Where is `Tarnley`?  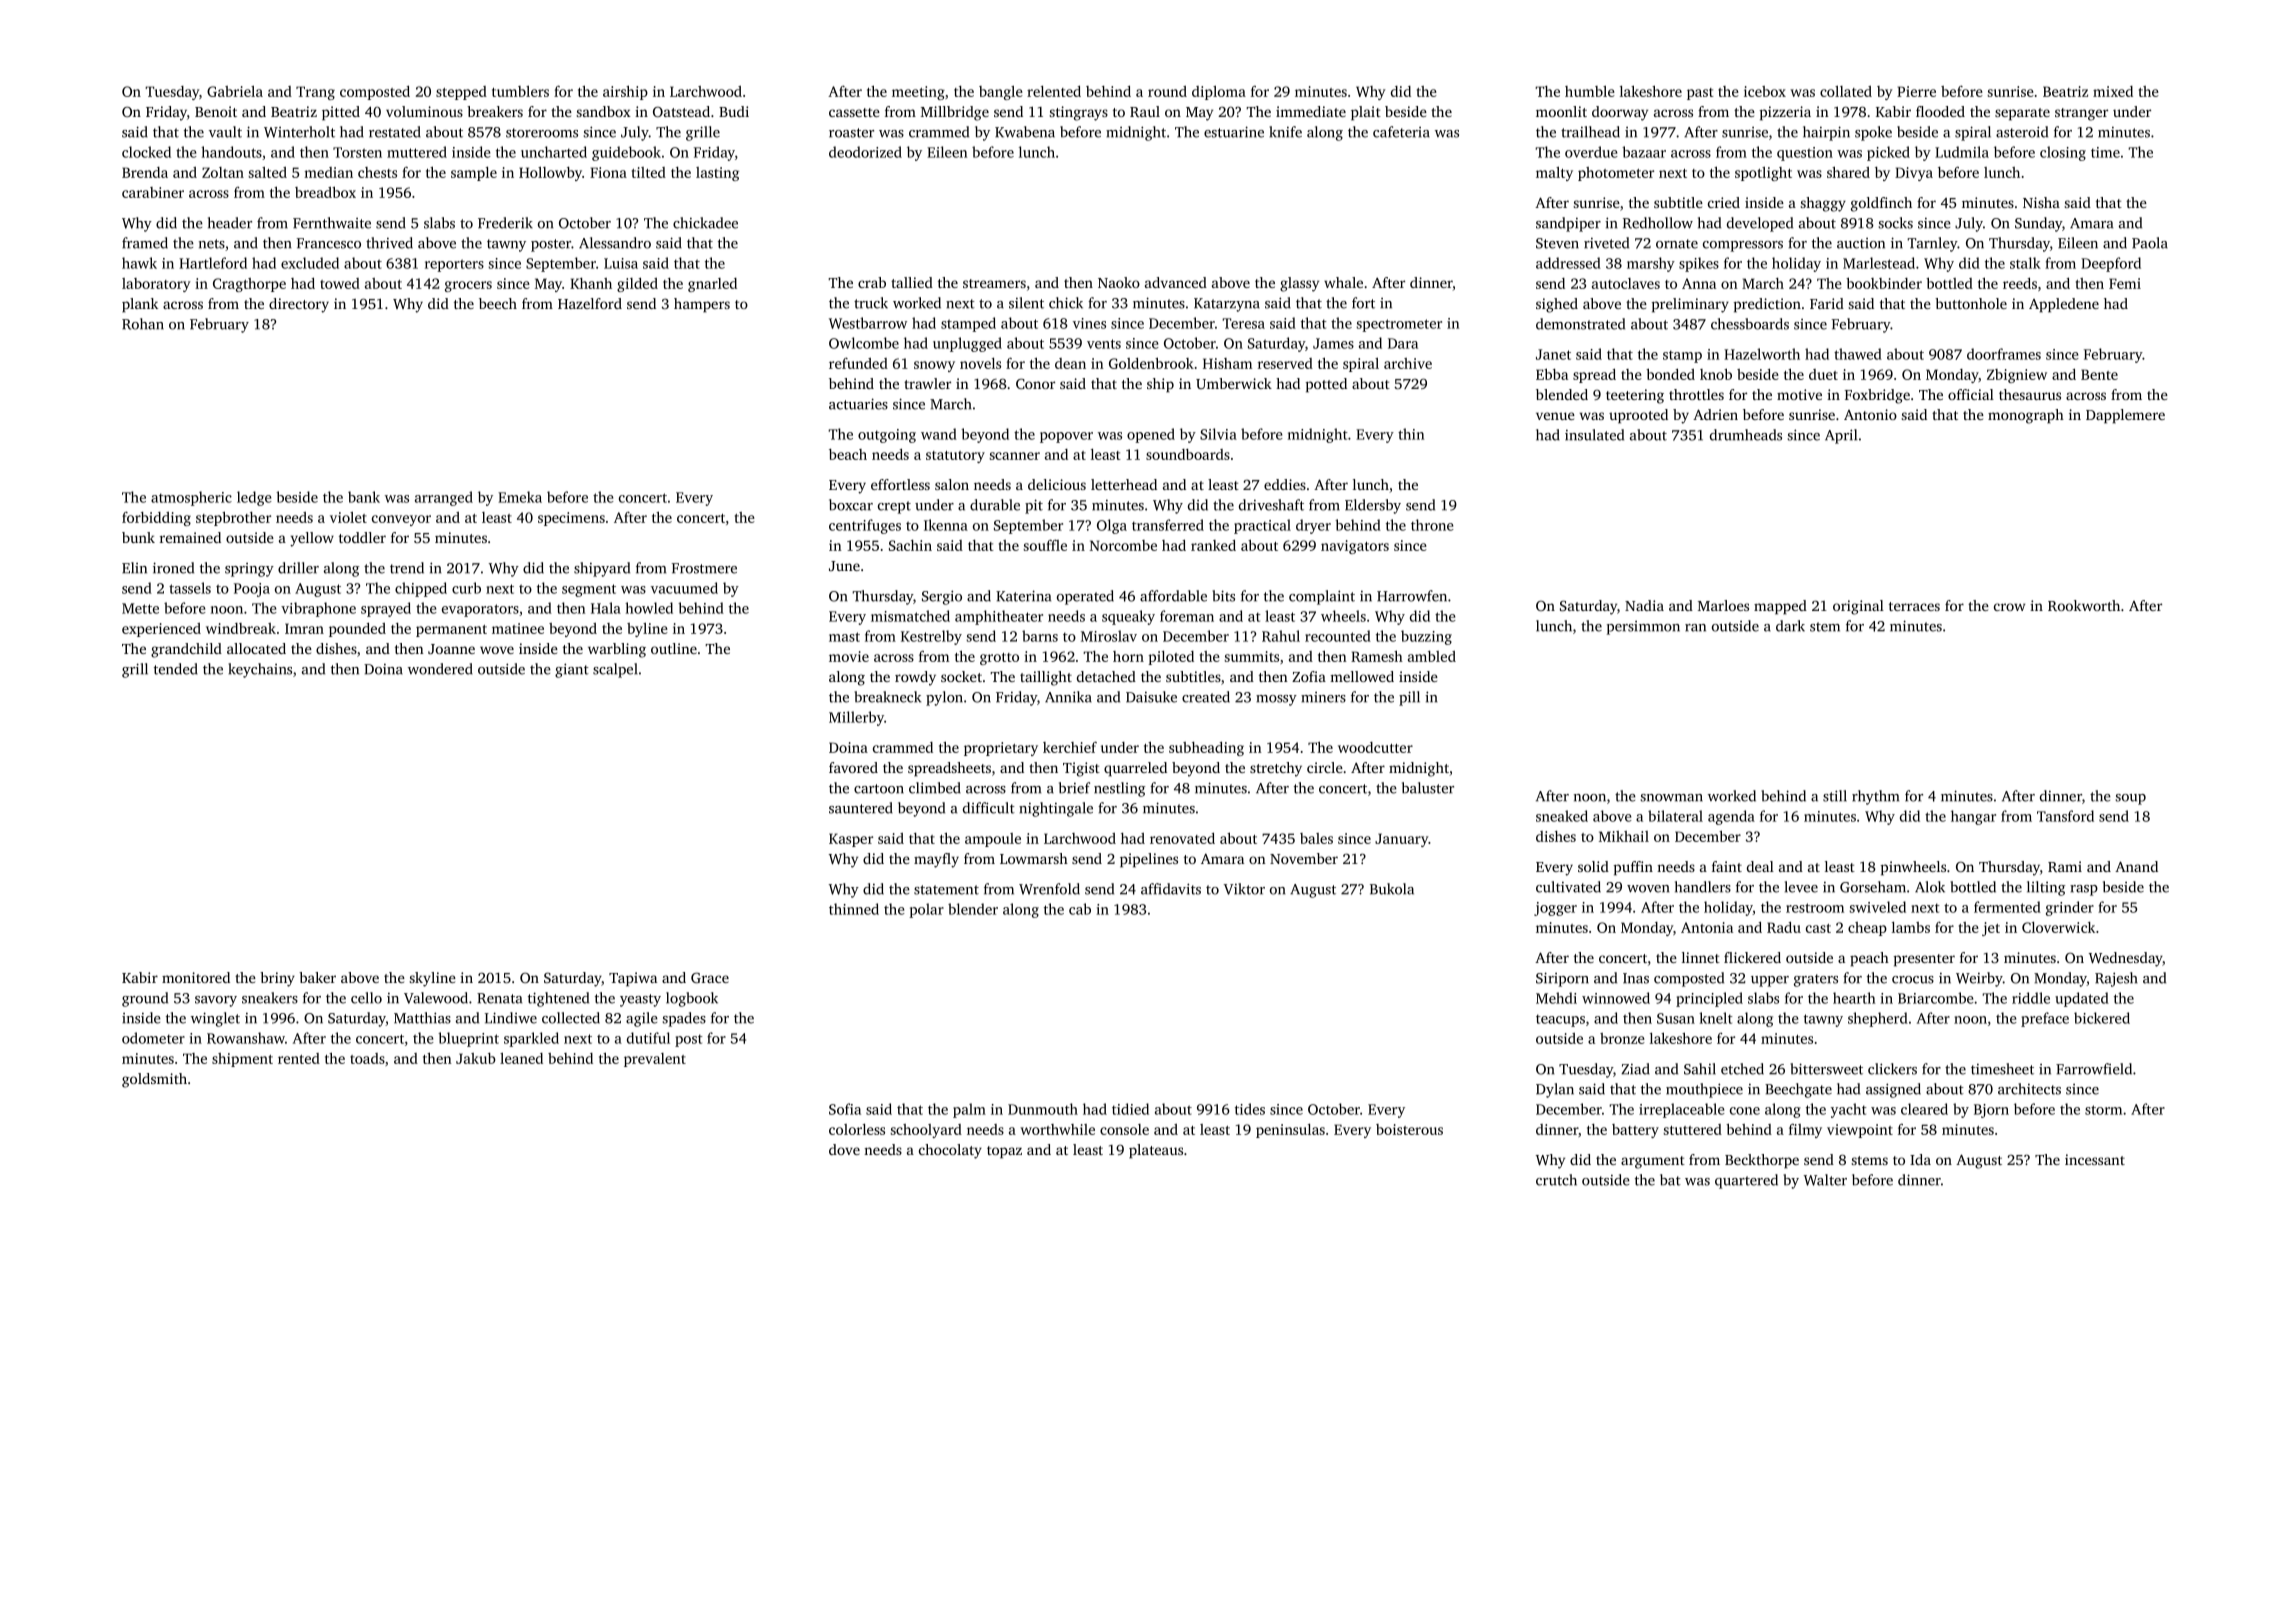 Tarnley is located at coordinates (1932, 244).
